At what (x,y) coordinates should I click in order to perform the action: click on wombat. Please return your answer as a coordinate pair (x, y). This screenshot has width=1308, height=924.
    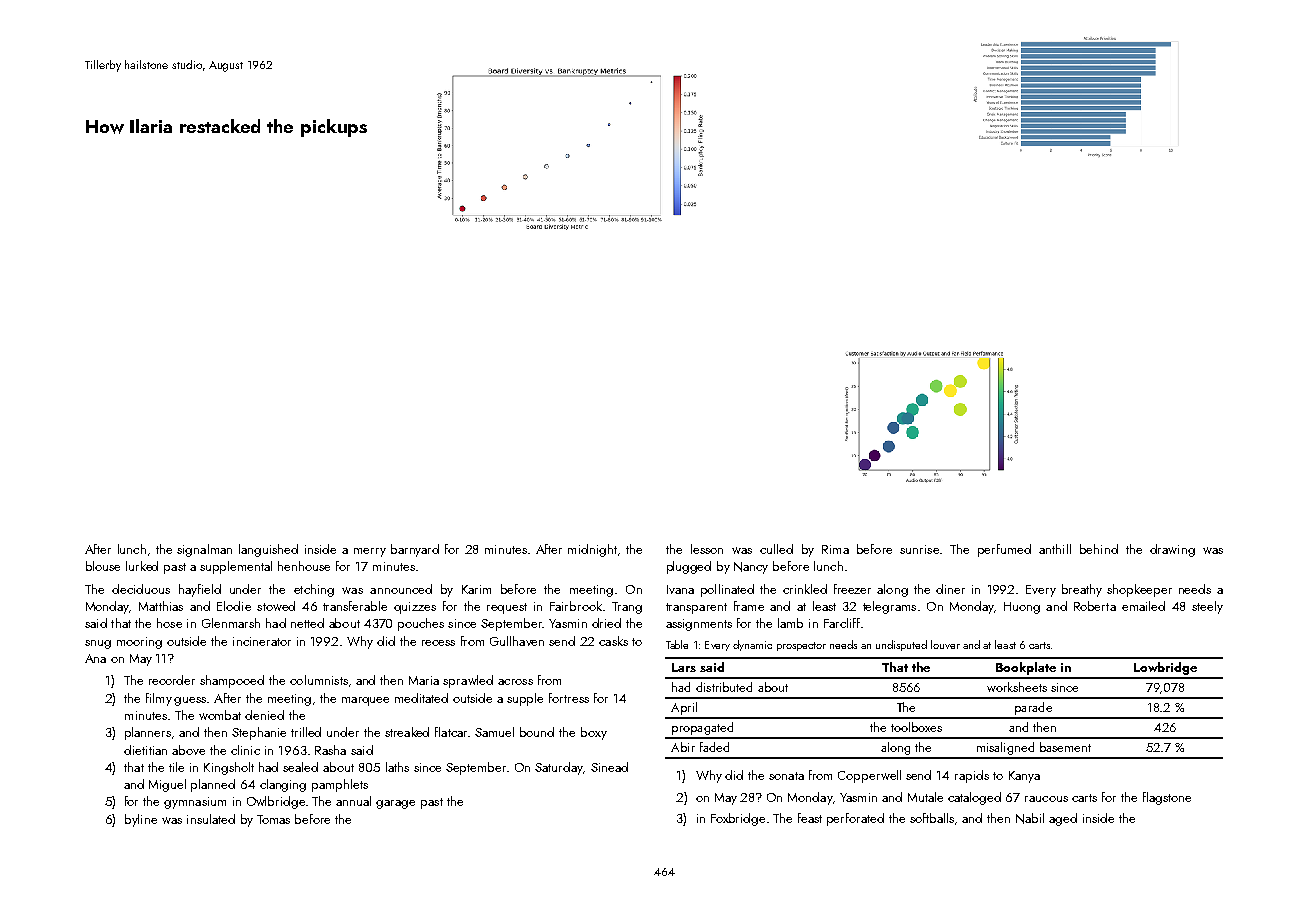
    Looking at the image, I should click on (220, 715).
